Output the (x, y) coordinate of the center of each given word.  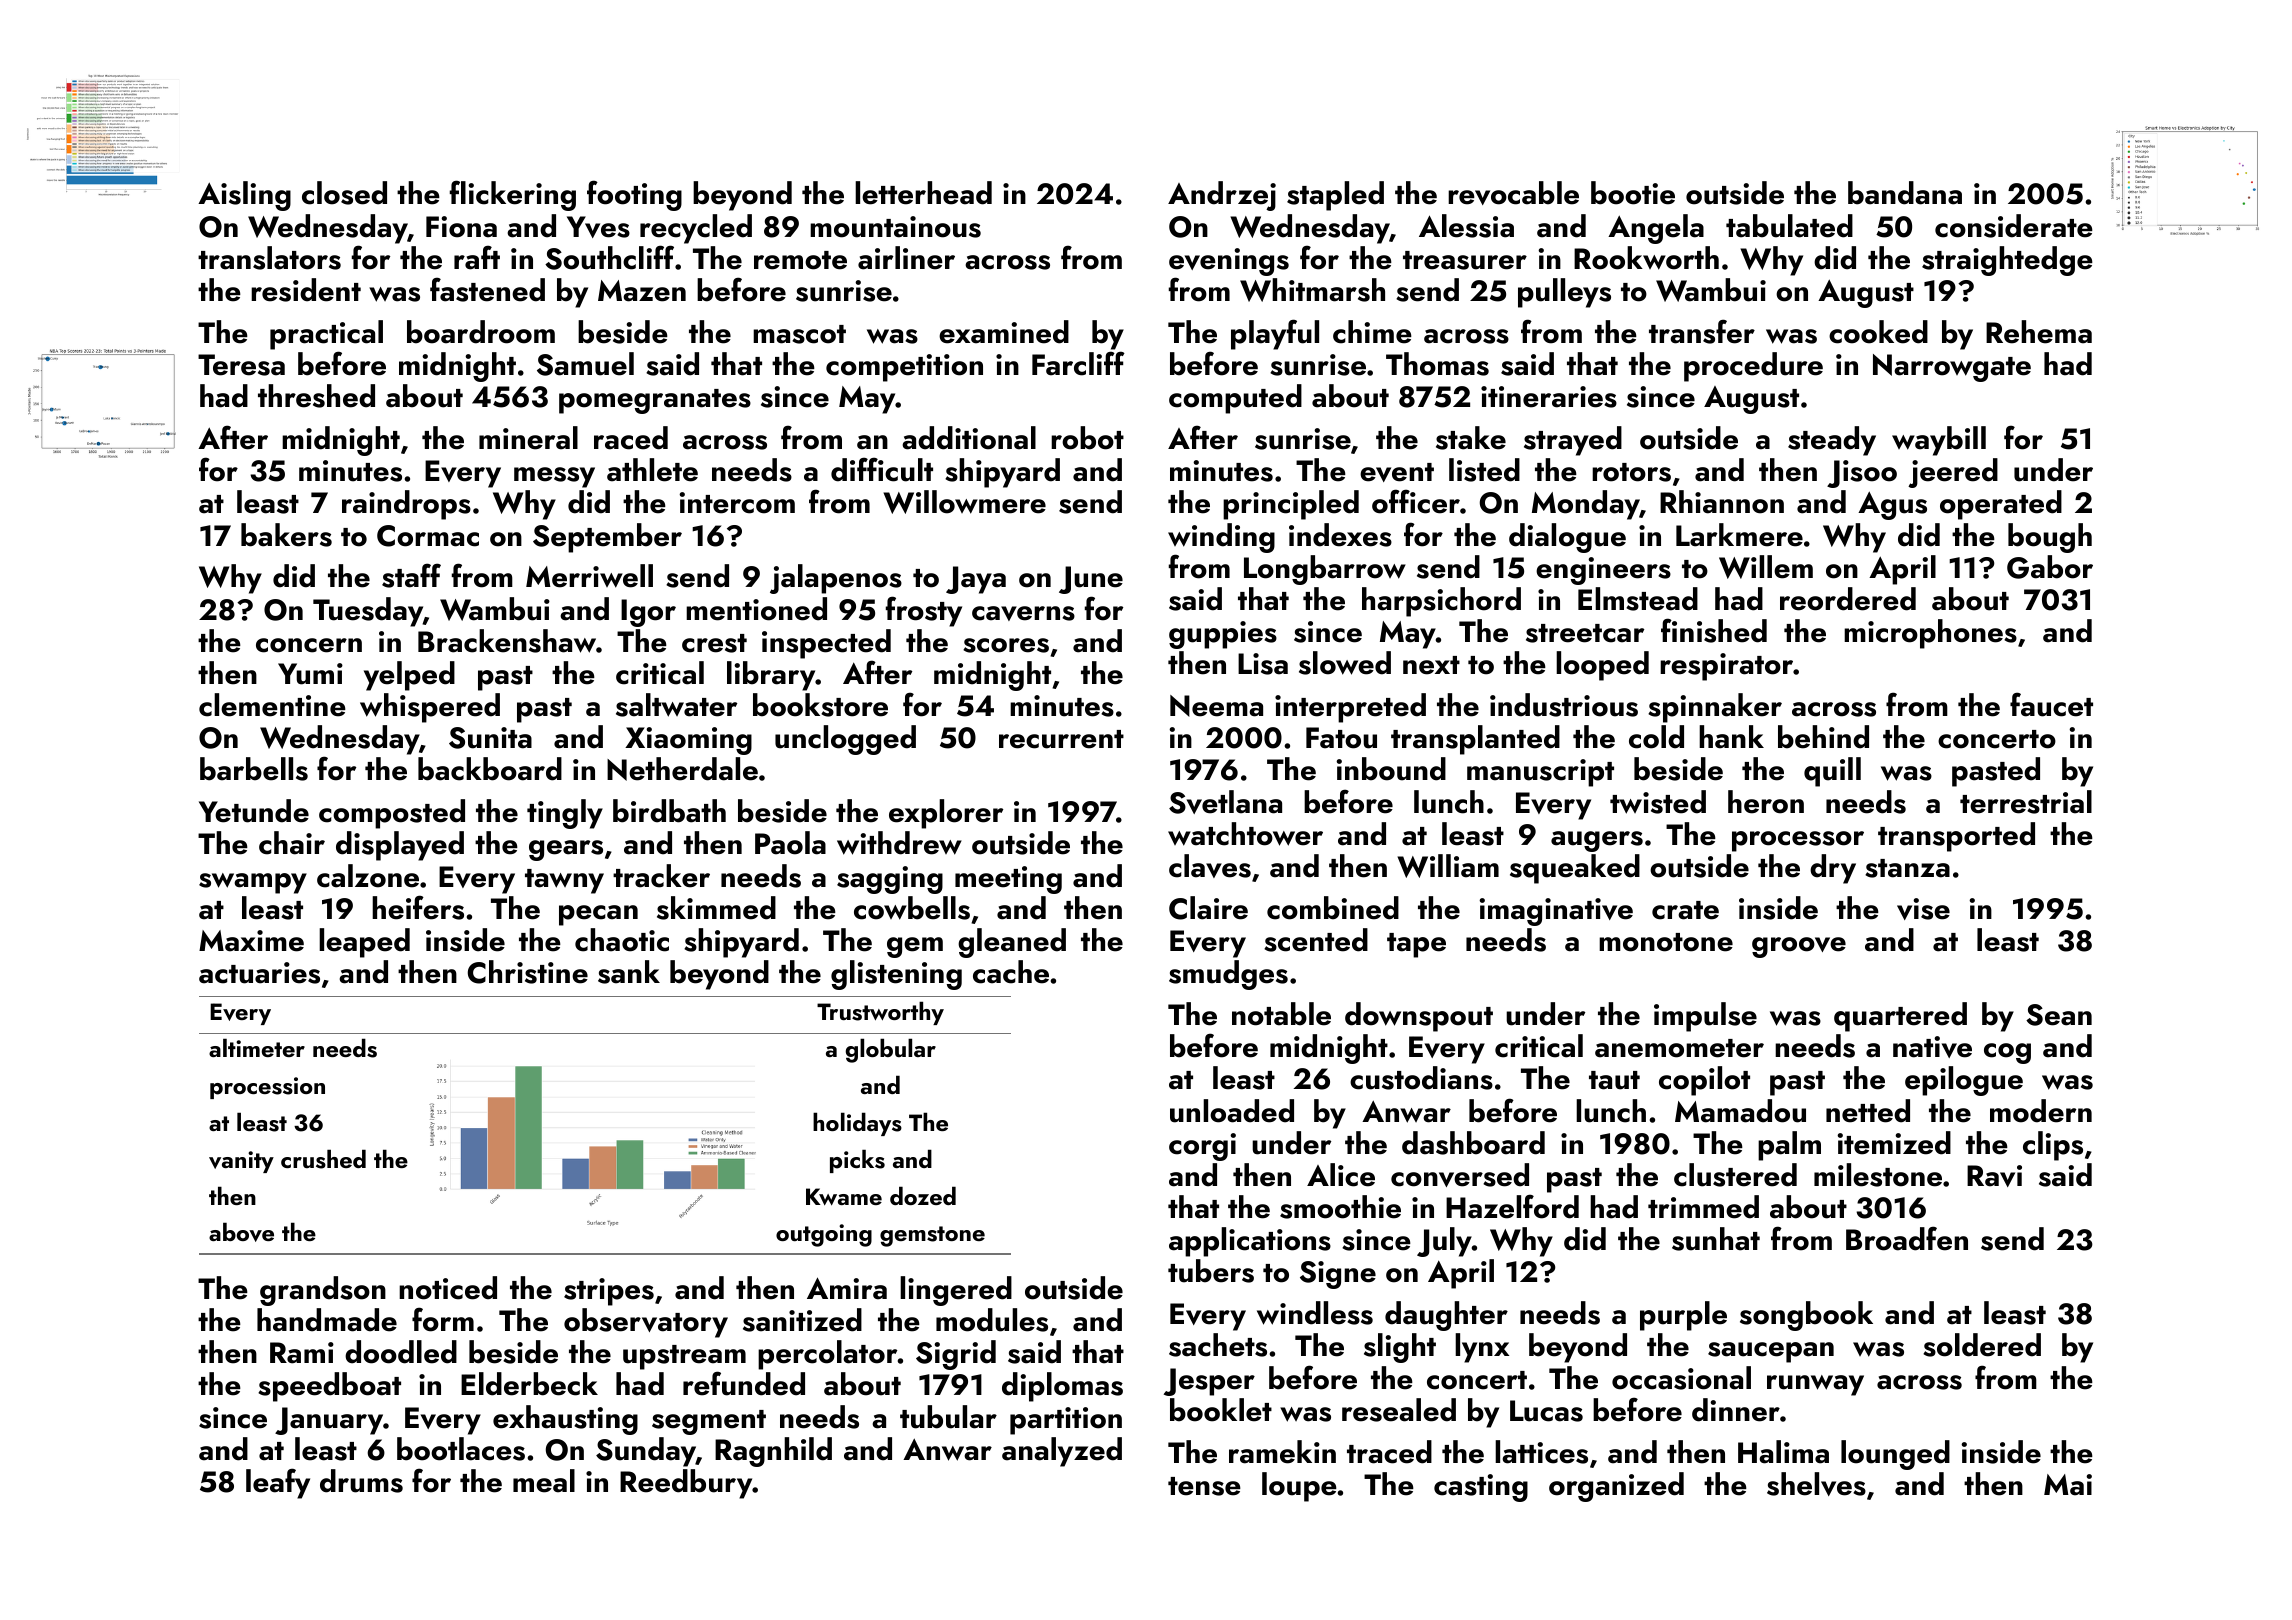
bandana (1905, 193)
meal (544, 1481)
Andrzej (1222, 196)
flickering (513, 195)
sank (629, 972)
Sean (2059, 1015)
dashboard (1473, 1143)
